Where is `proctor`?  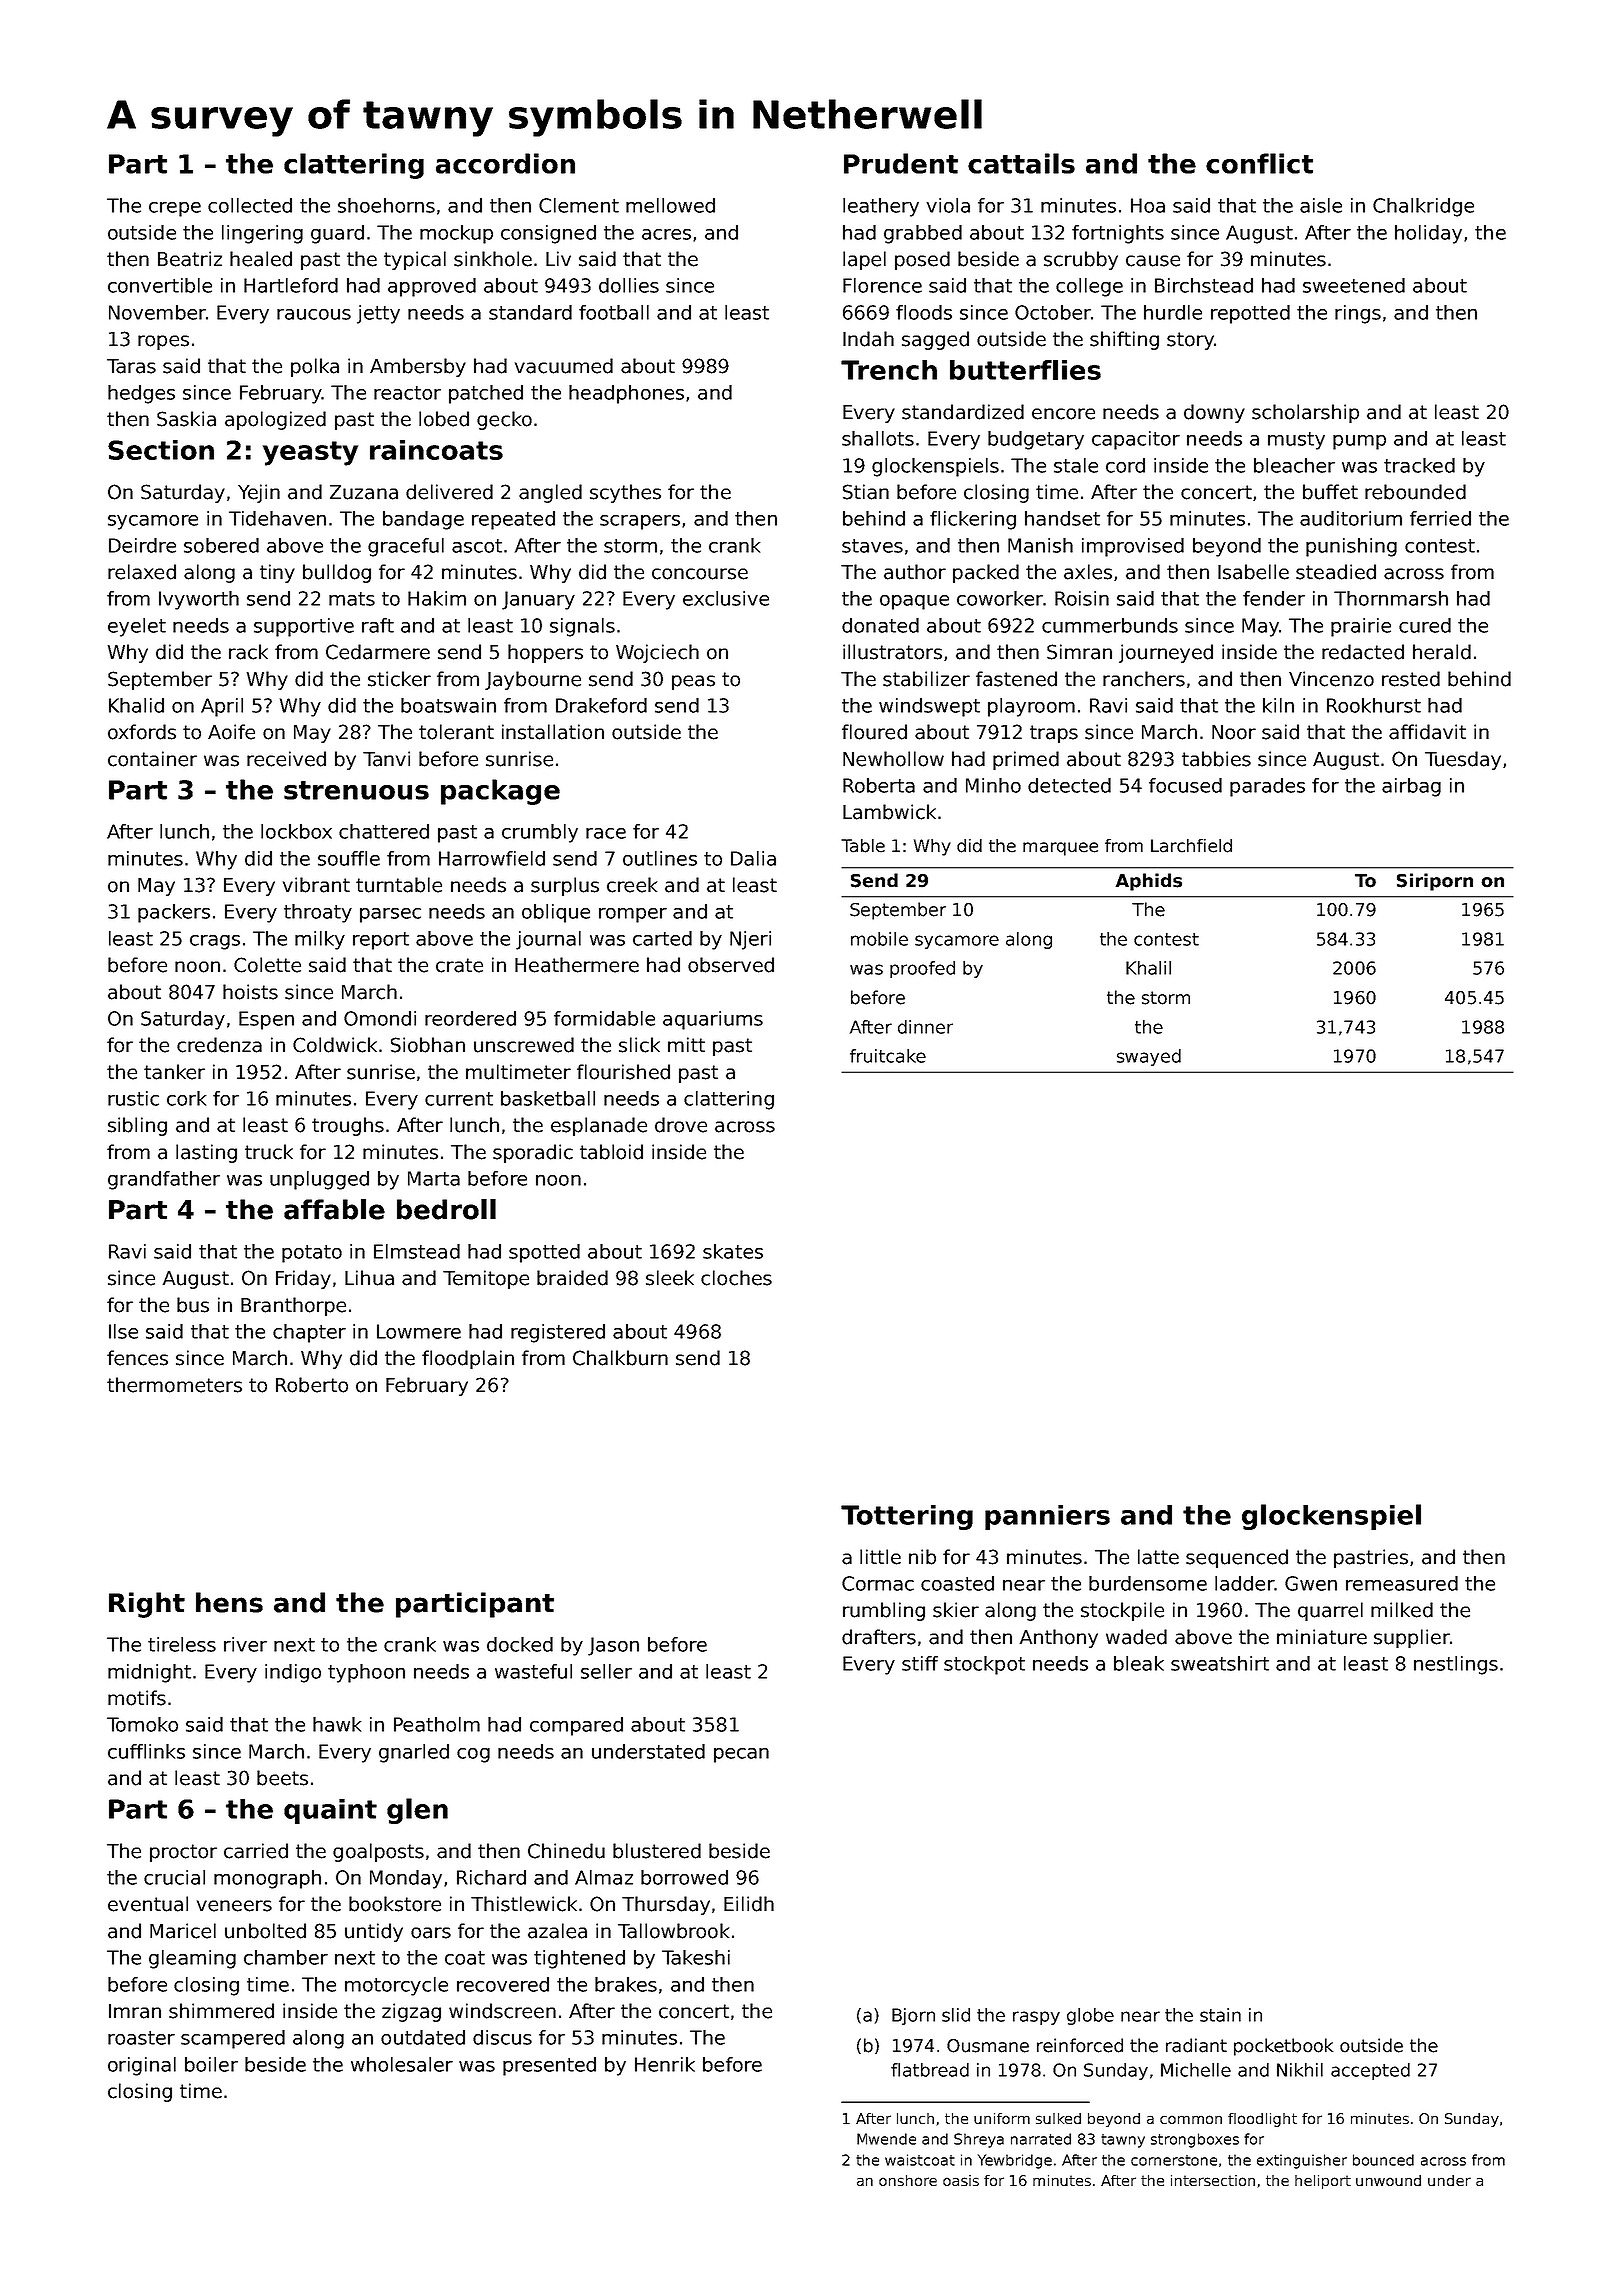 proctor is located at coordinates (183, 1853).
